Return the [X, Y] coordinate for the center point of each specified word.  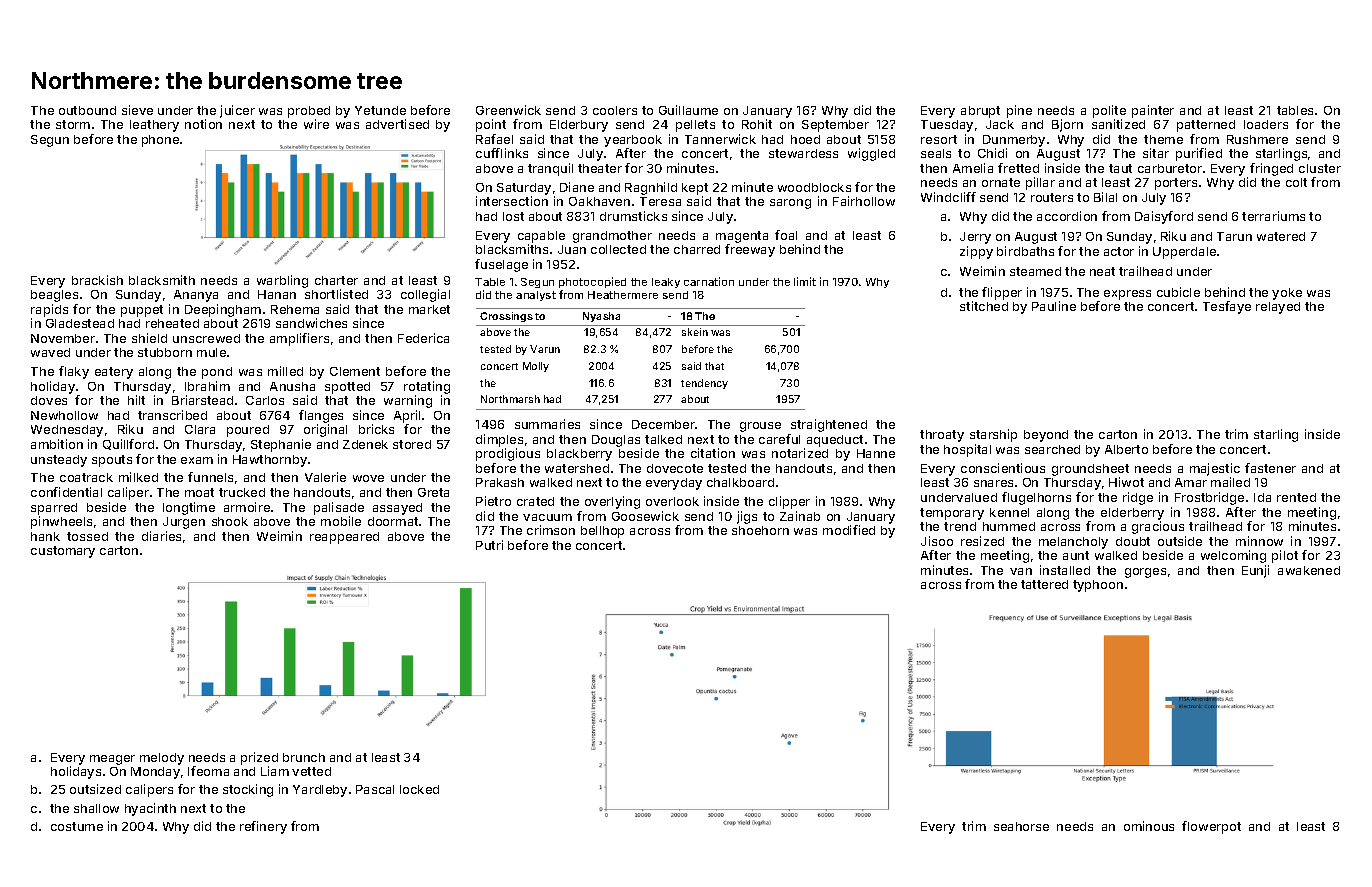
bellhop [602, 532]
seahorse [1021, 826]
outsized [95, 789]
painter [1153, 111]
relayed [1278, 308]
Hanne [876, 453]
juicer [237, 111]
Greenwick [508, 110]
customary [63, 552]
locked [419, 789]
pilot [1285, 556]
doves [49, 400]
